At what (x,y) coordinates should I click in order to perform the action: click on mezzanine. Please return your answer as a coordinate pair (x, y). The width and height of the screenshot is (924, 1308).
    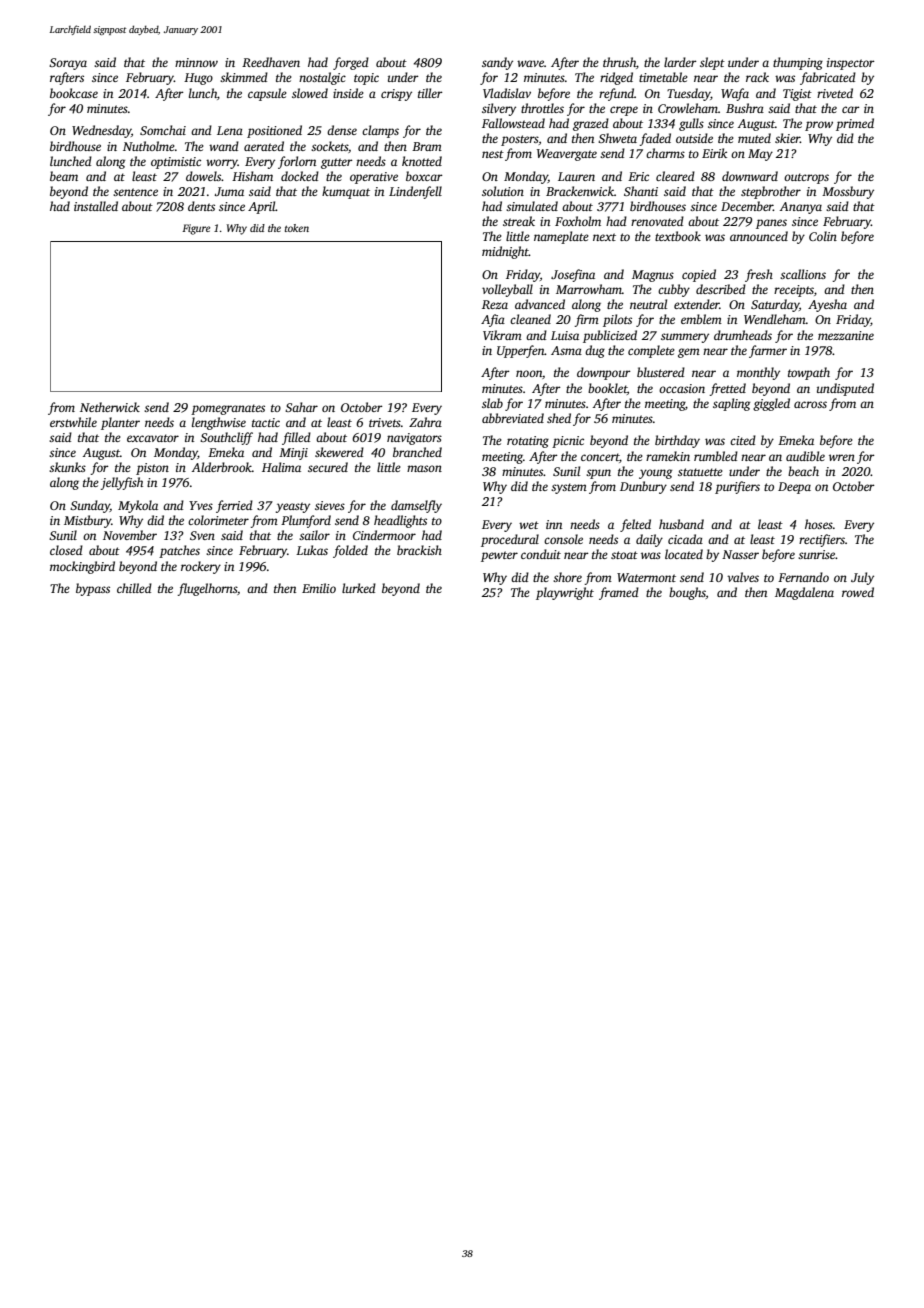
    Looking at the image, I should click on (846, 335).
